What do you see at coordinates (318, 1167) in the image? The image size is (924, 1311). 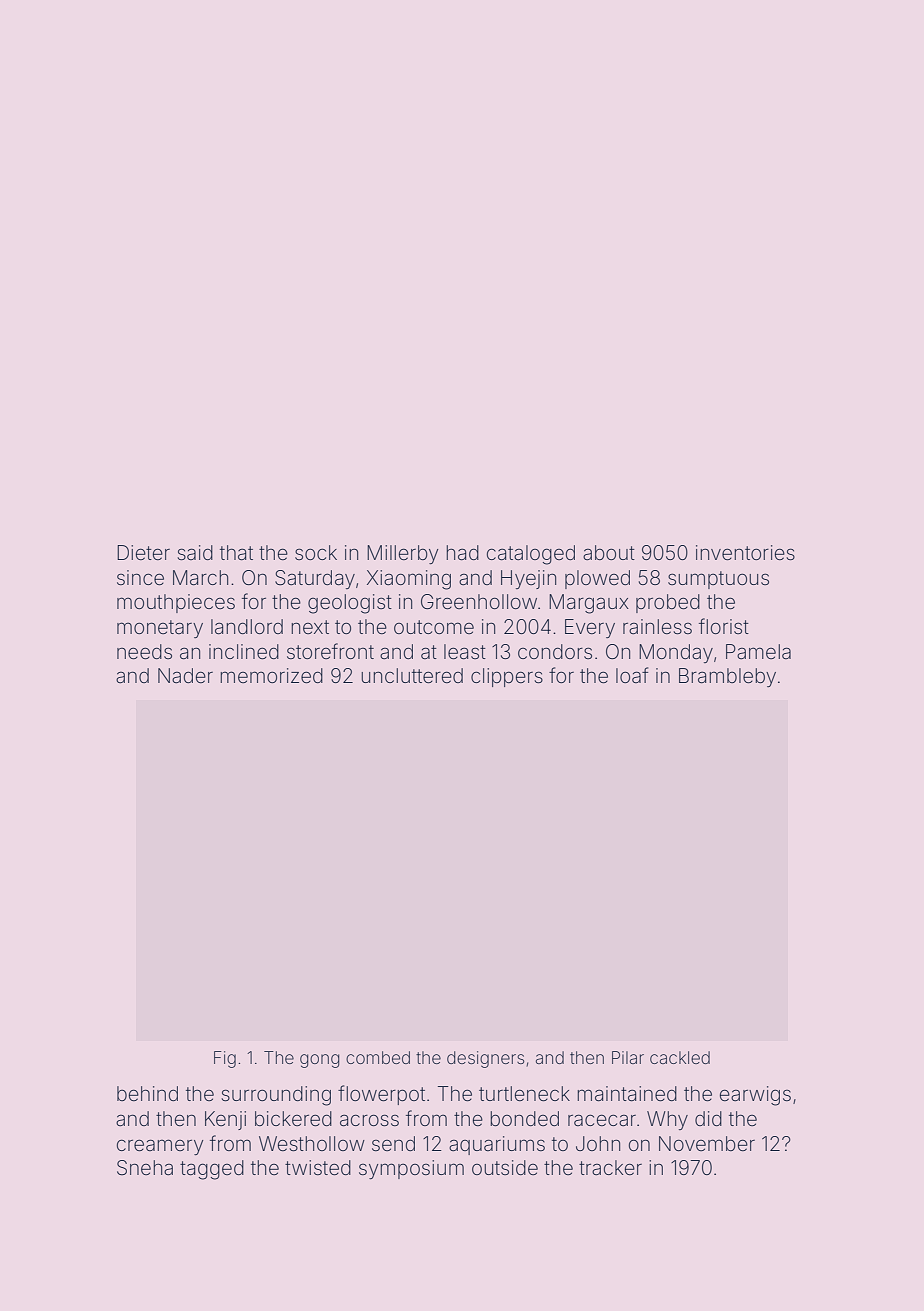 I see `twisted` at bounding box center [318, 1167].
